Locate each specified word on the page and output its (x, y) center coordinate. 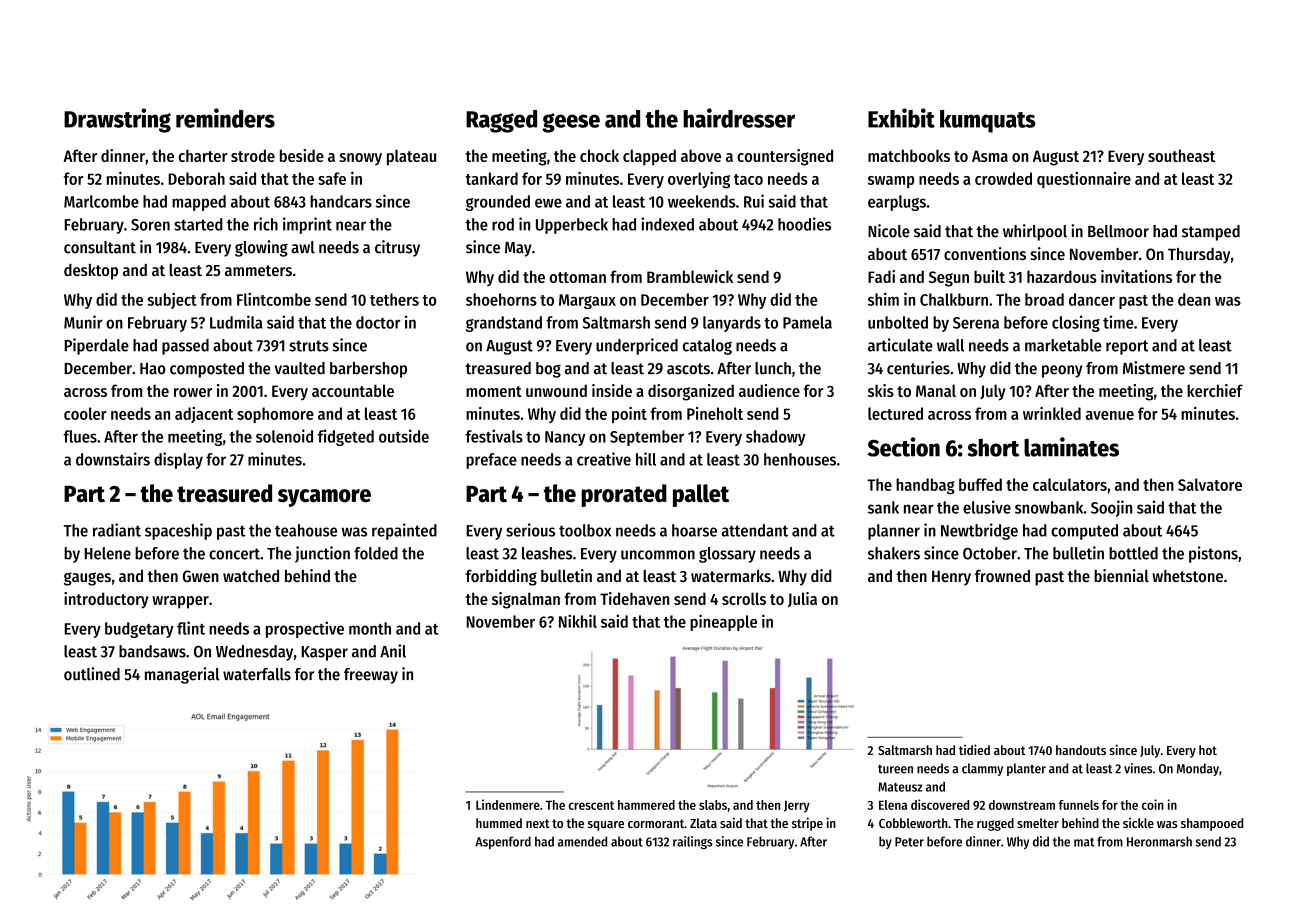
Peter (909, 842)
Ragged (501, 121)
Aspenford (503, 842)
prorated (624, 495)
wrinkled (1052, 413)
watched (251, 576)
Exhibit (901, 118)
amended (582, 841)
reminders (225, 118)
